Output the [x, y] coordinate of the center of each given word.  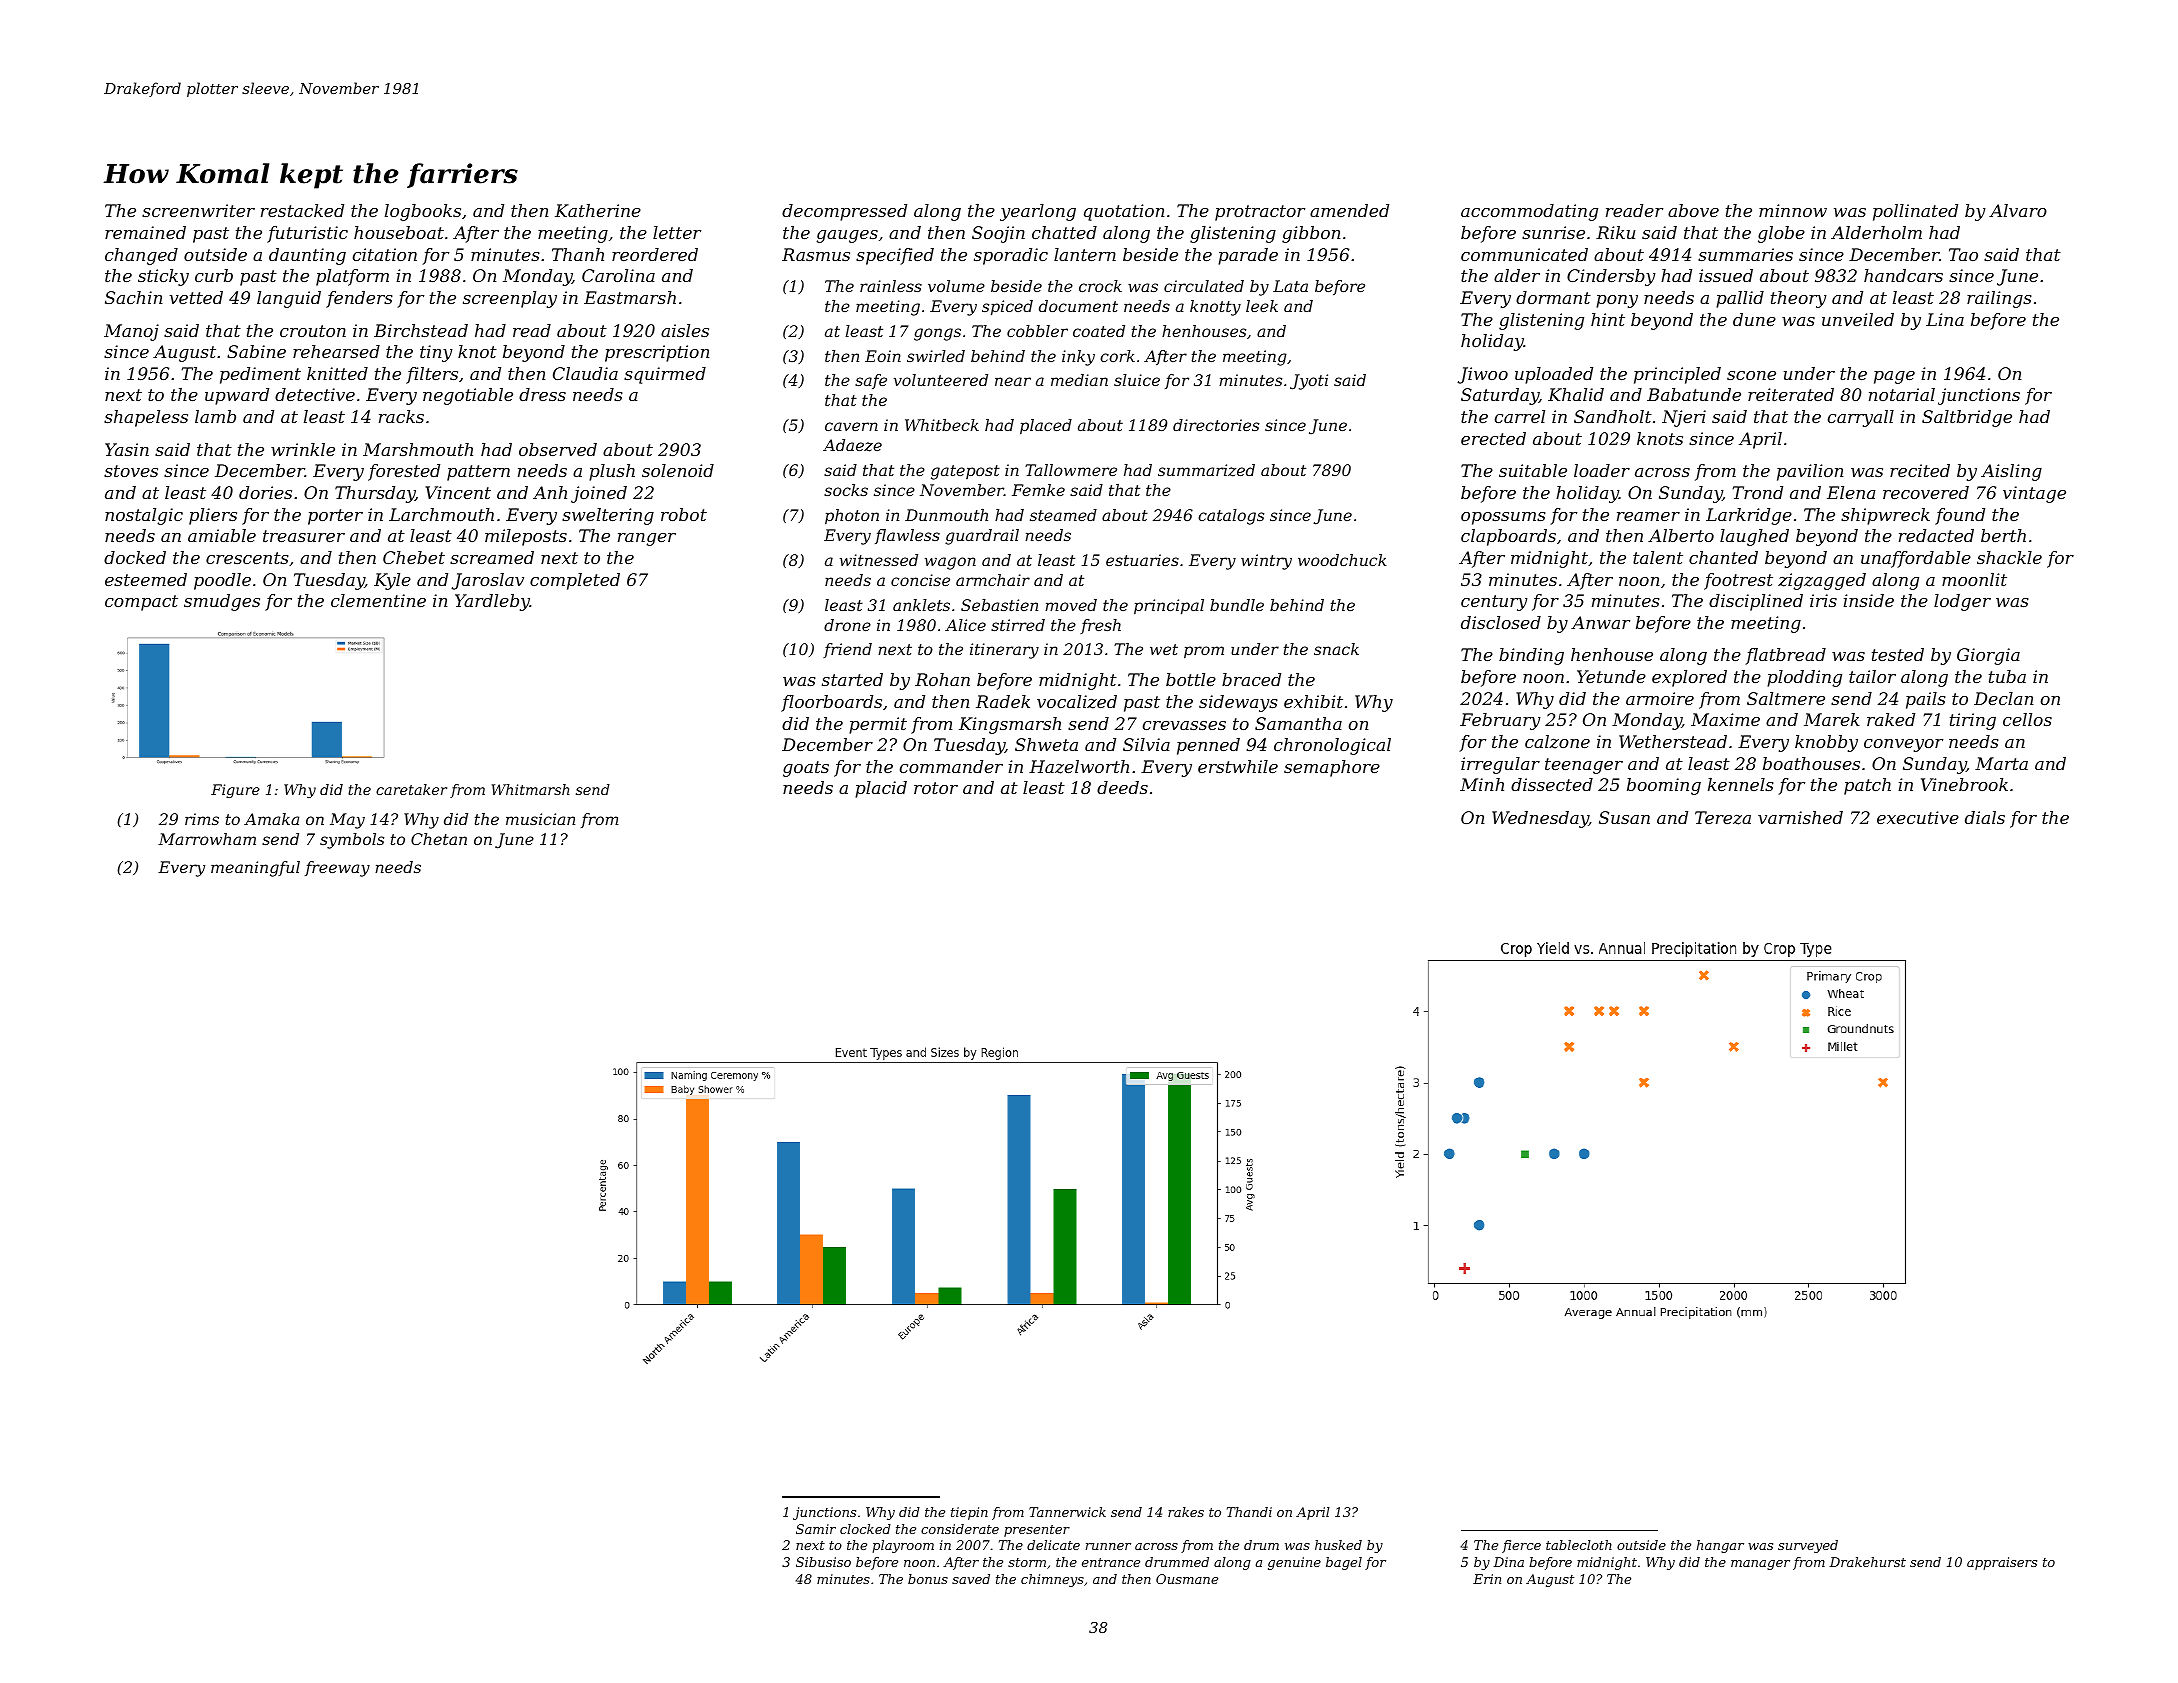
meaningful [255, 869]
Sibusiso [823, 1562]
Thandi [1249, 1512]
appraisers [2002, 1563]
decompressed [844, 212]
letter [677, 232]
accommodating [1529, 212]
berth [2003, 535]
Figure [235, 791]
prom [1204, 652]
